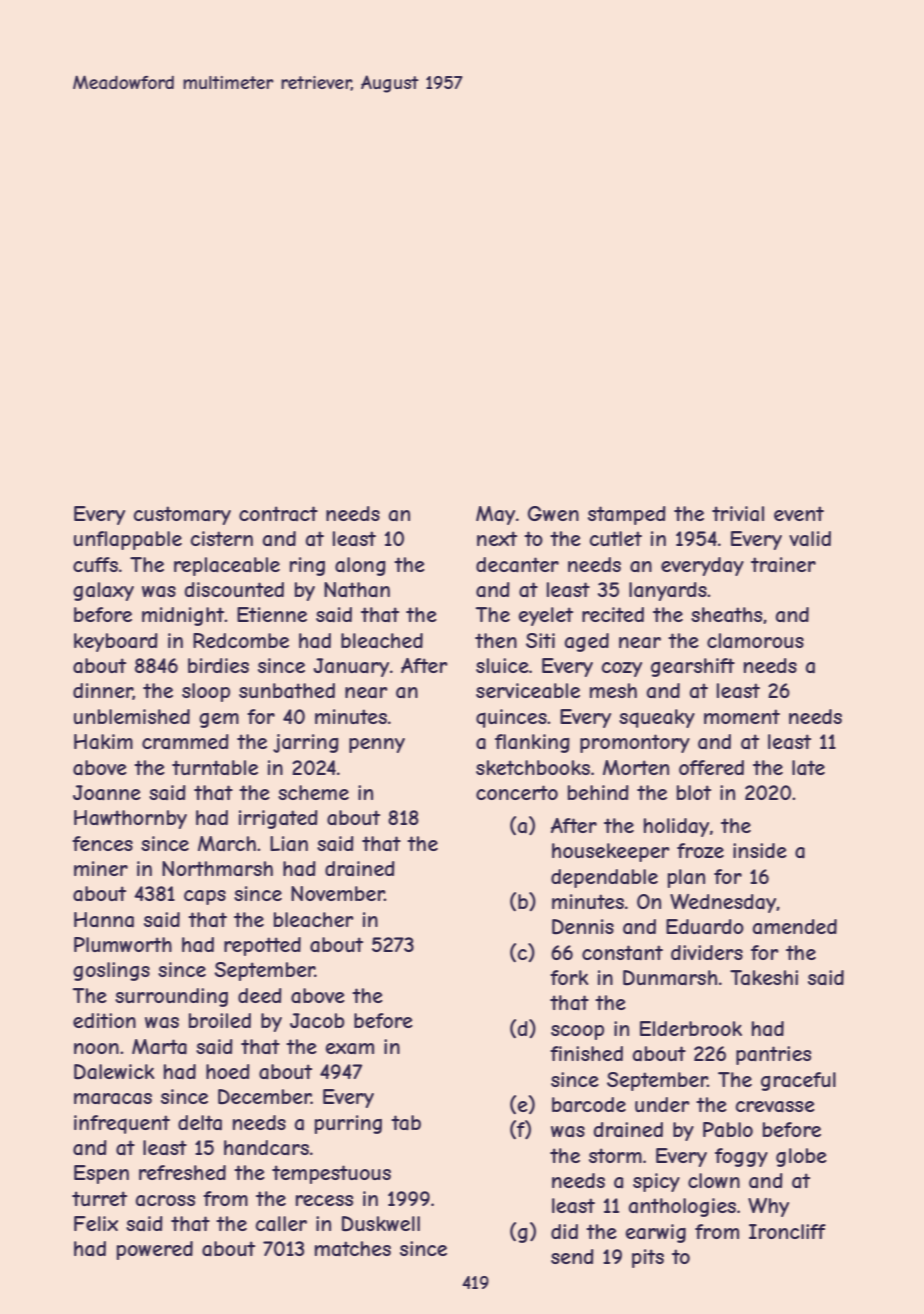  I want to click on goslings, so click(111, 971).
